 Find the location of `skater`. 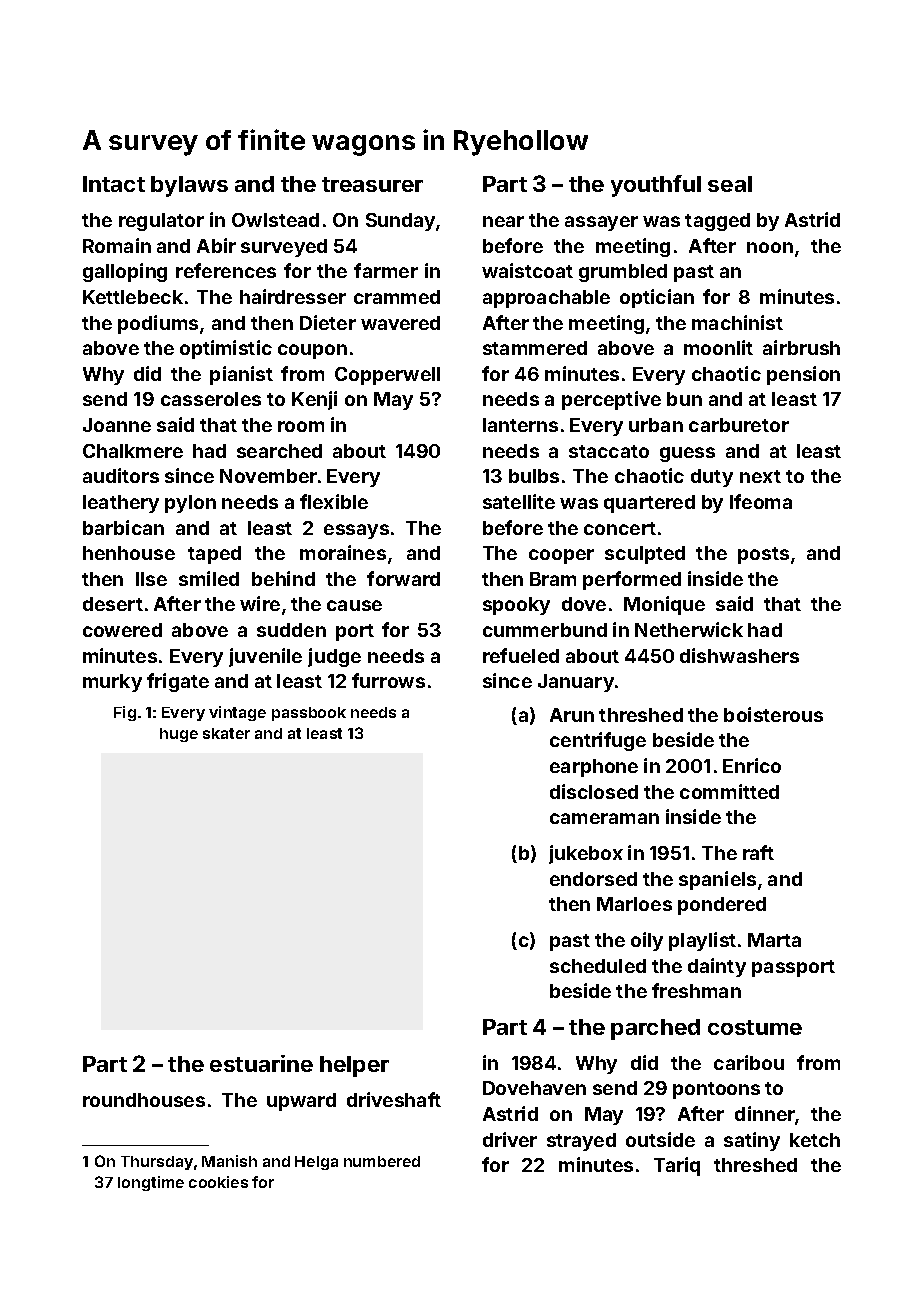

skater is located at coordinates (226, 733).
